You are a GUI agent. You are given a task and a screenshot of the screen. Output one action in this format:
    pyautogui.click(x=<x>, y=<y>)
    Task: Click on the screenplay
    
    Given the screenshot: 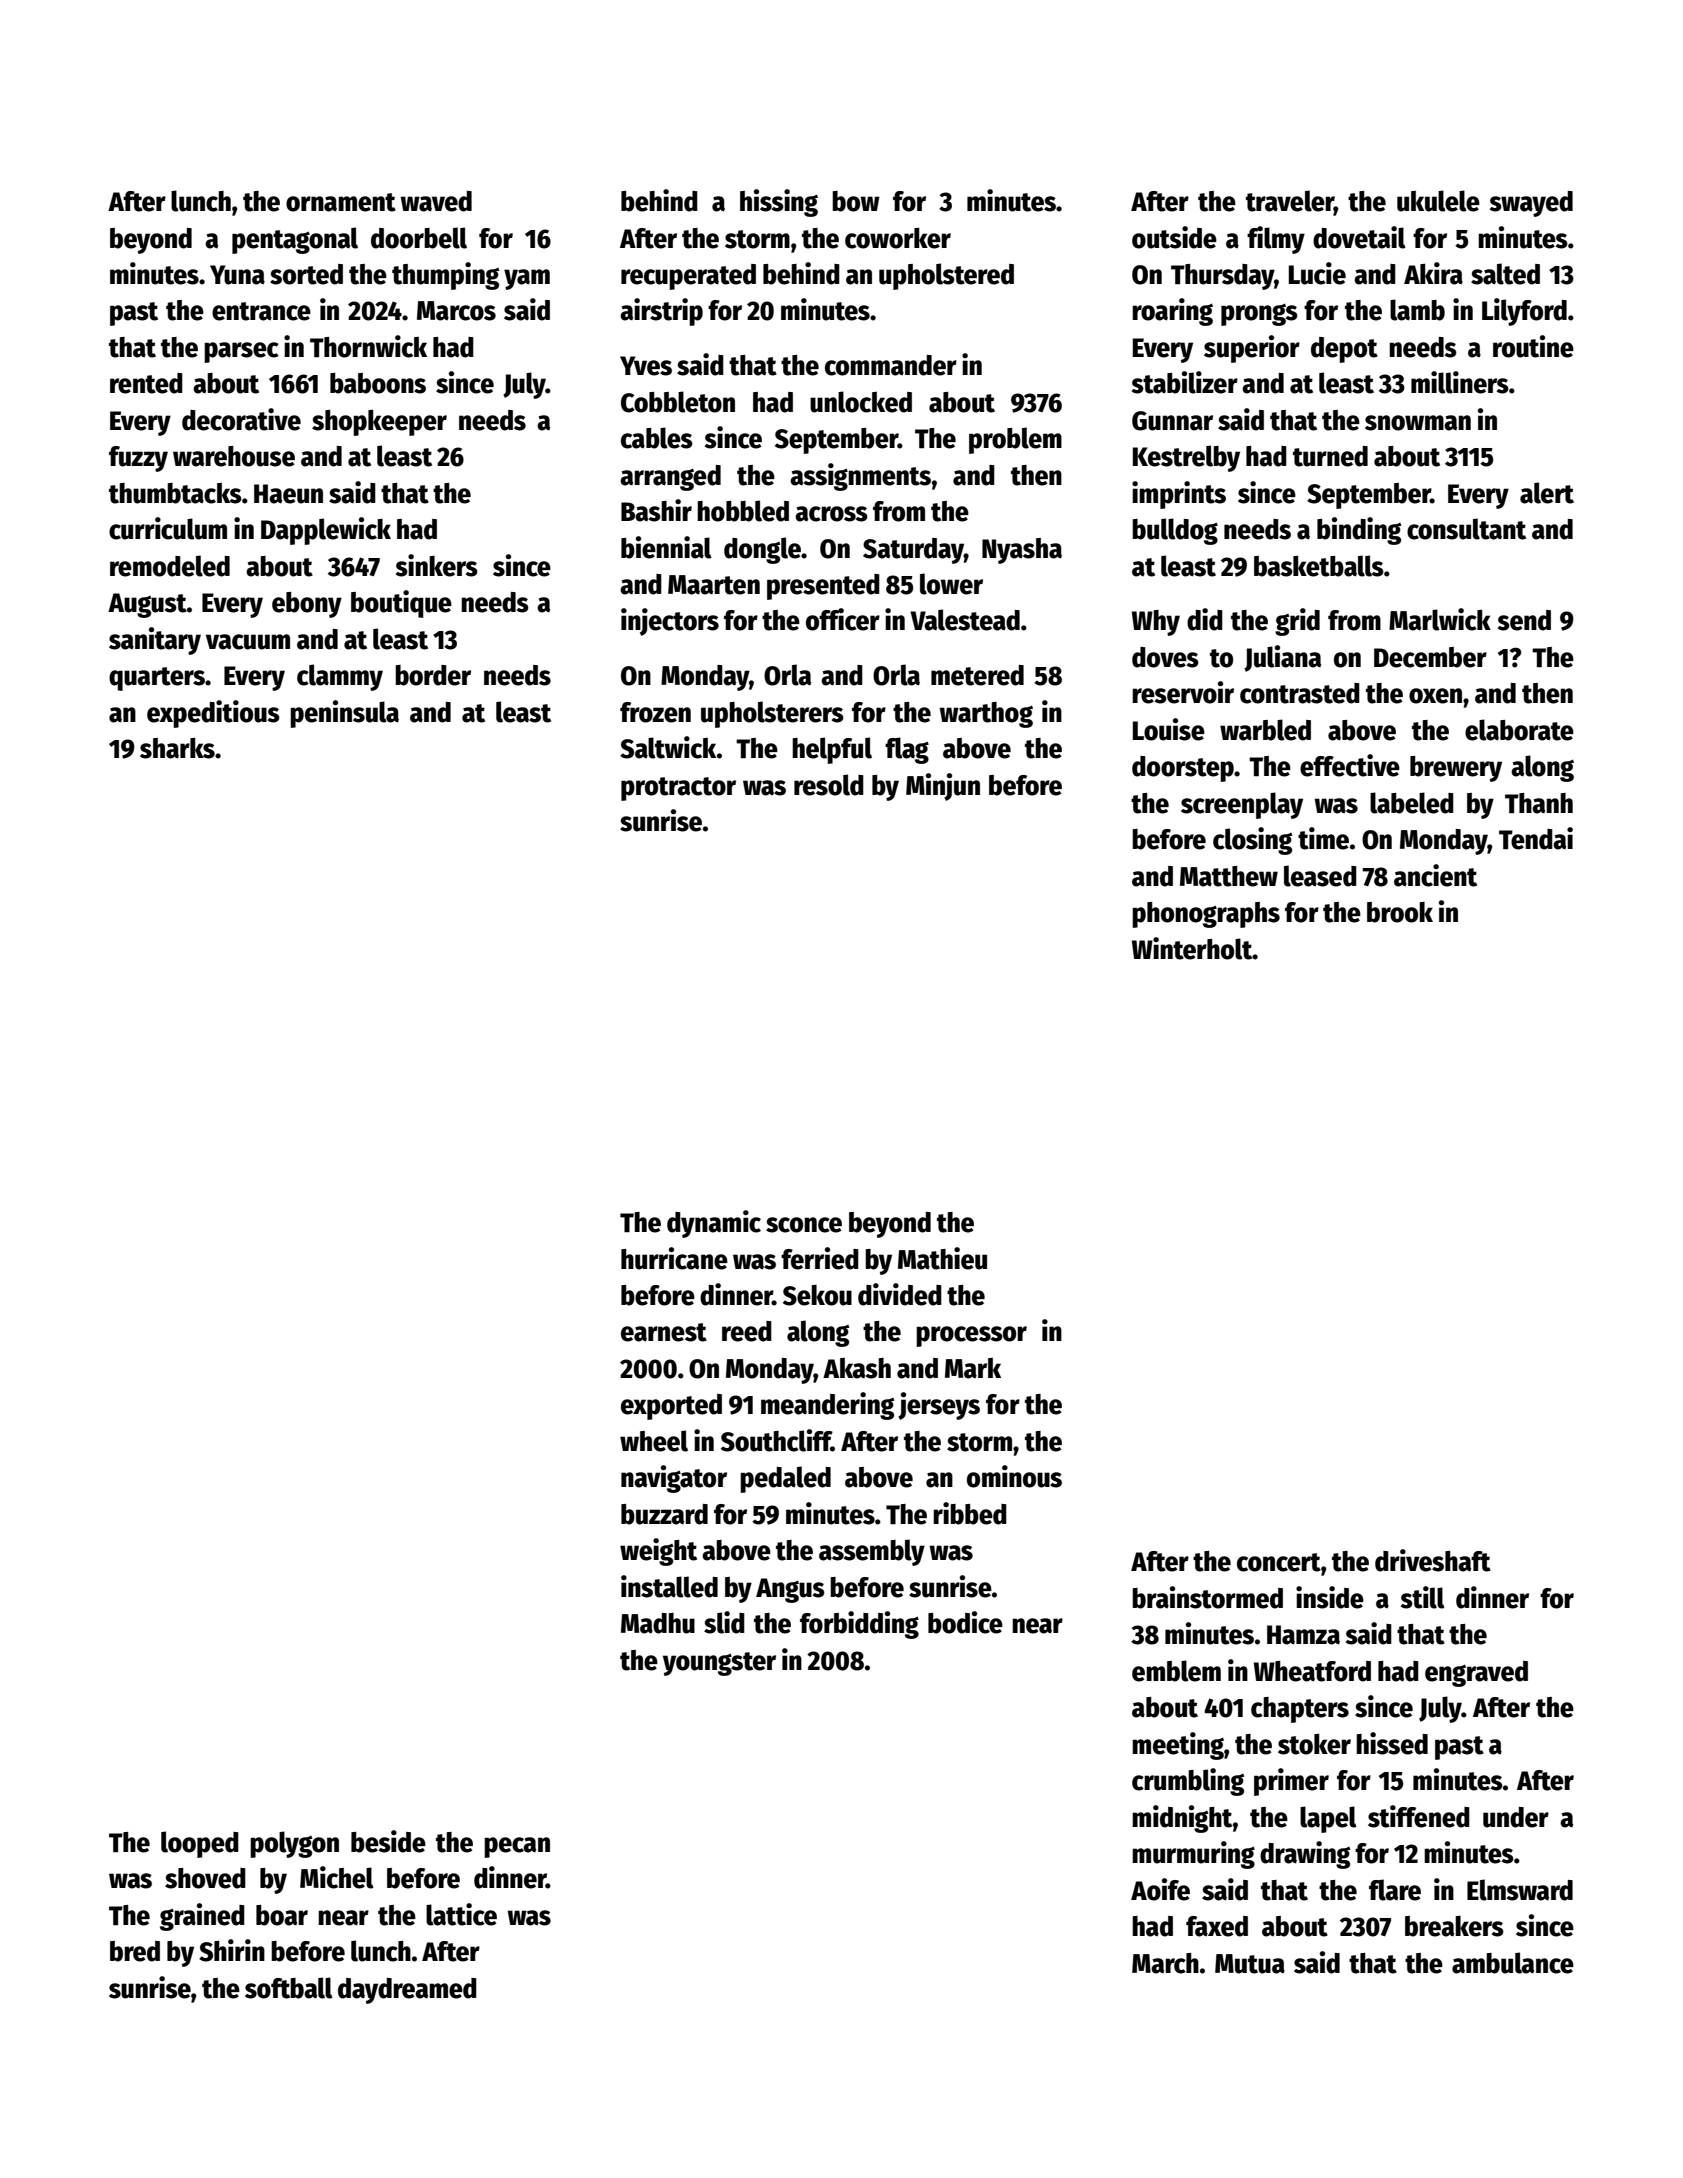 What is the action you would take?
    pyautogui.click(x=1242, y=805)
